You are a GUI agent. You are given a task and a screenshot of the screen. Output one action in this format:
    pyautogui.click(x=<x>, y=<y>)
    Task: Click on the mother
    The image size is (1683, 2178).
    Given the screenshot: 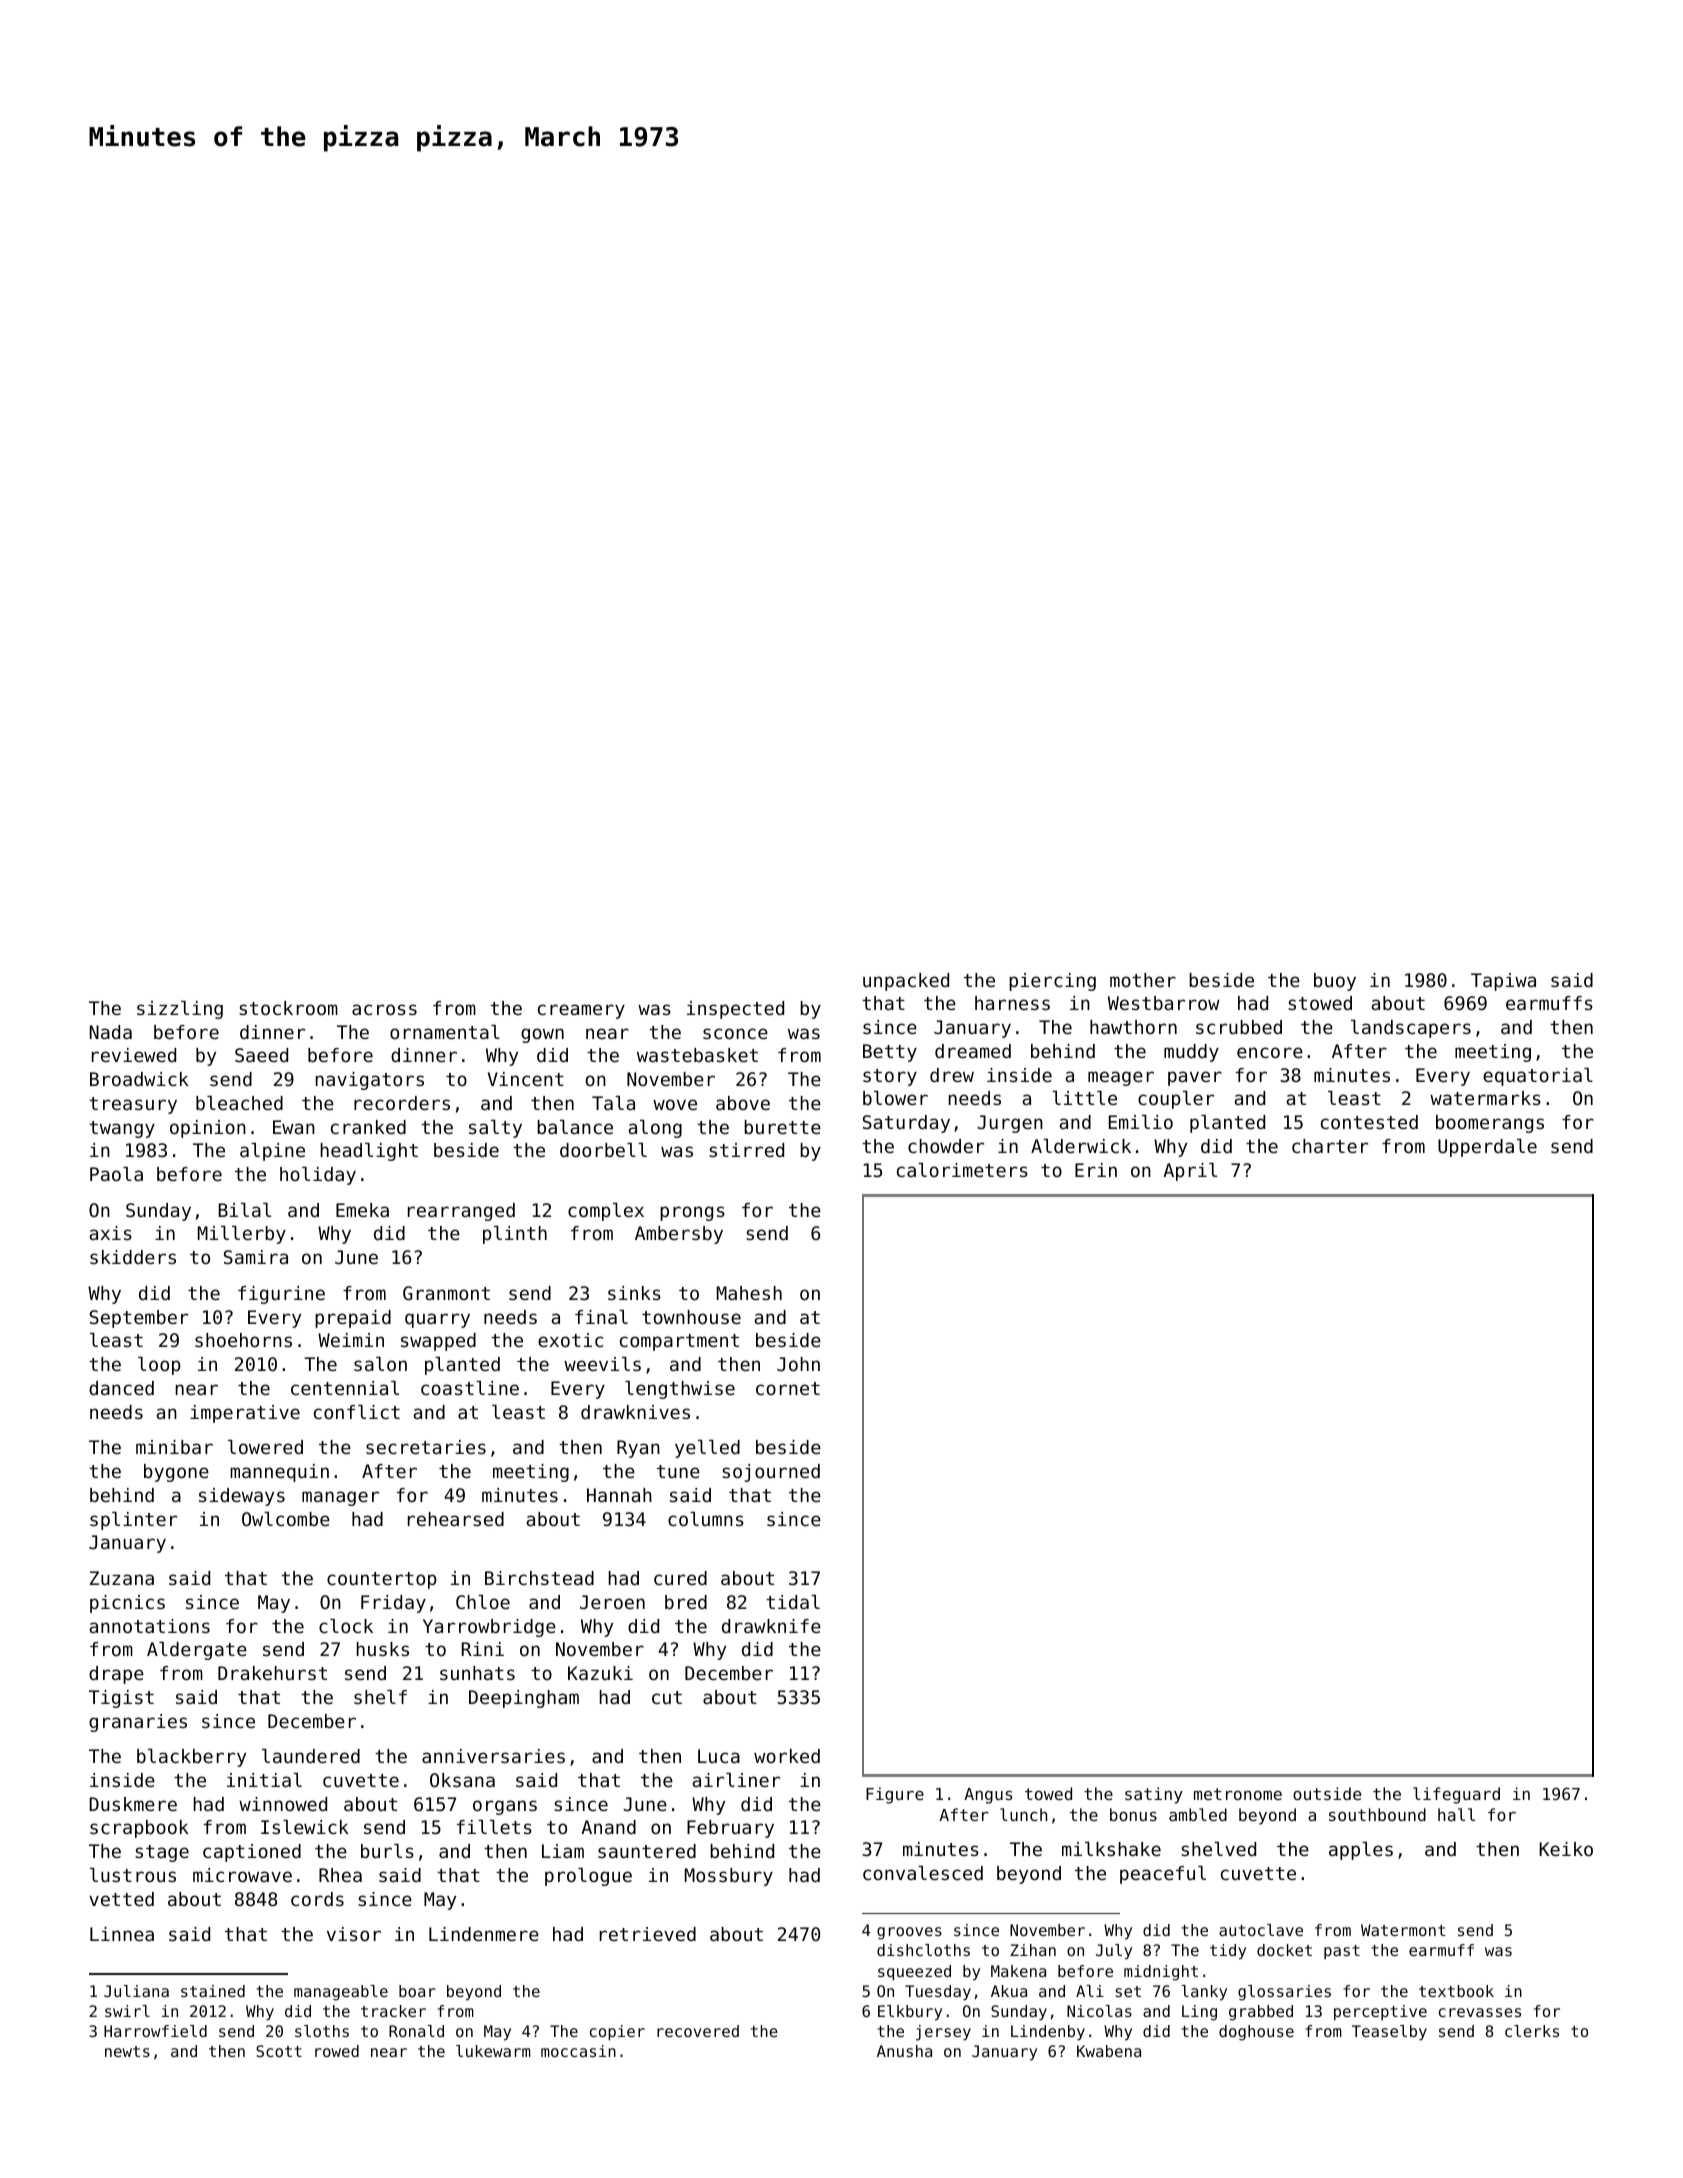 What is the action you would take?
    pyautogui.click(x=1143, y=980)
